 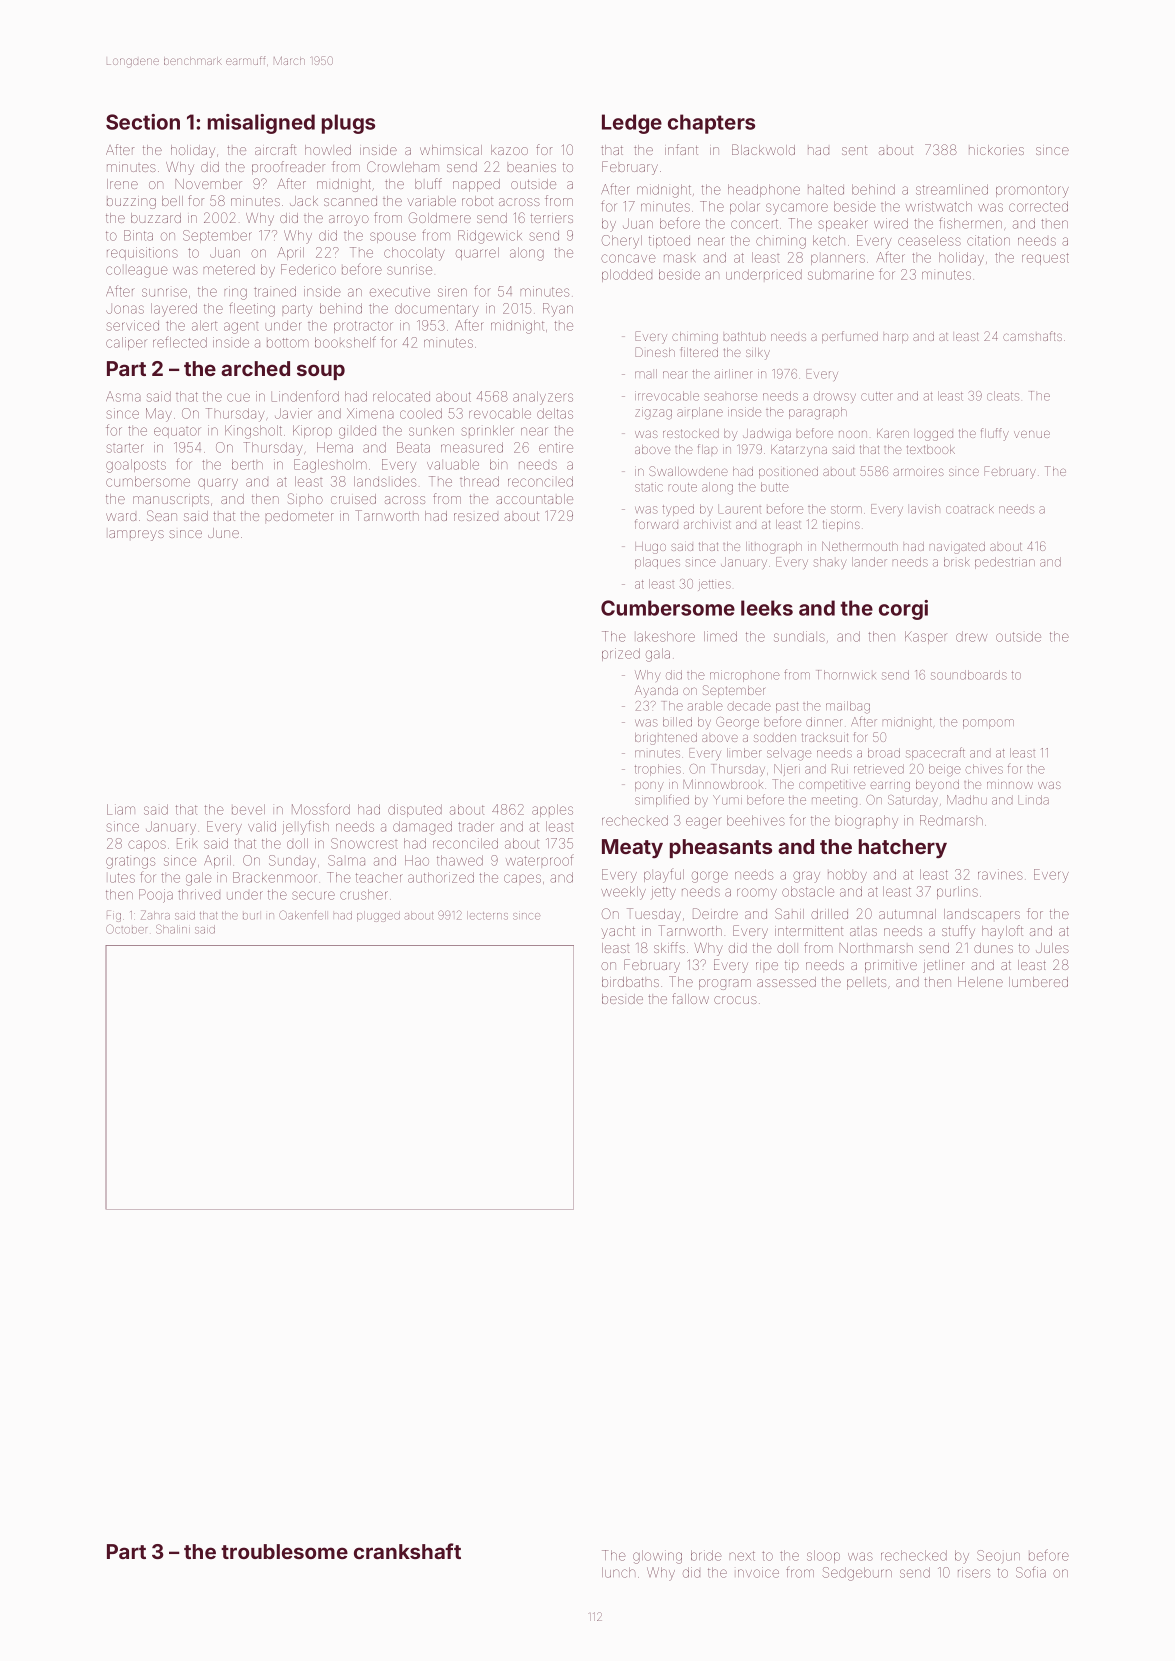 I want to click on lunch, so click(x=618, y=1572).
